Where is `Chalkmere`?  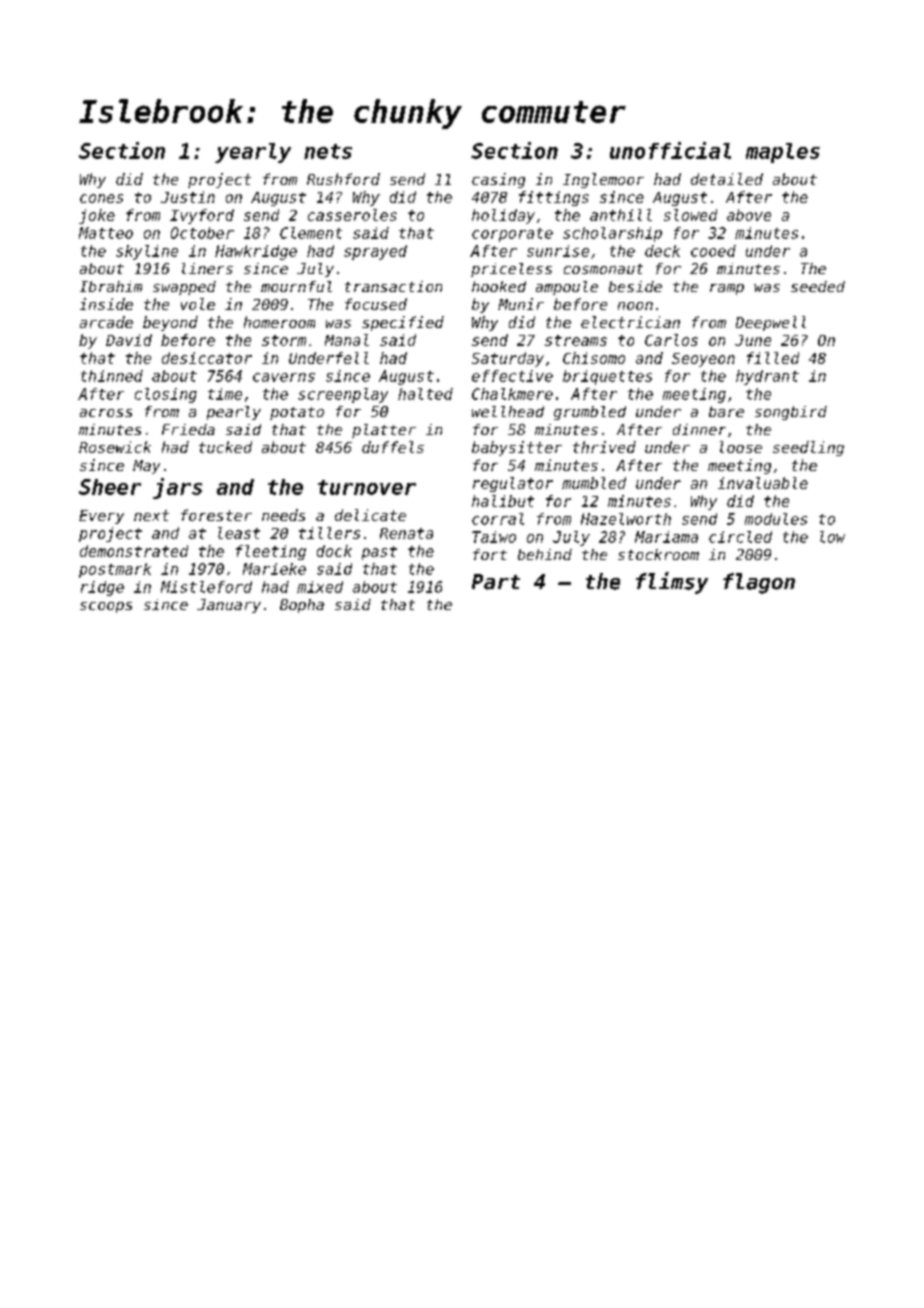 Chalkmere is located at coordinates (512, 394).
